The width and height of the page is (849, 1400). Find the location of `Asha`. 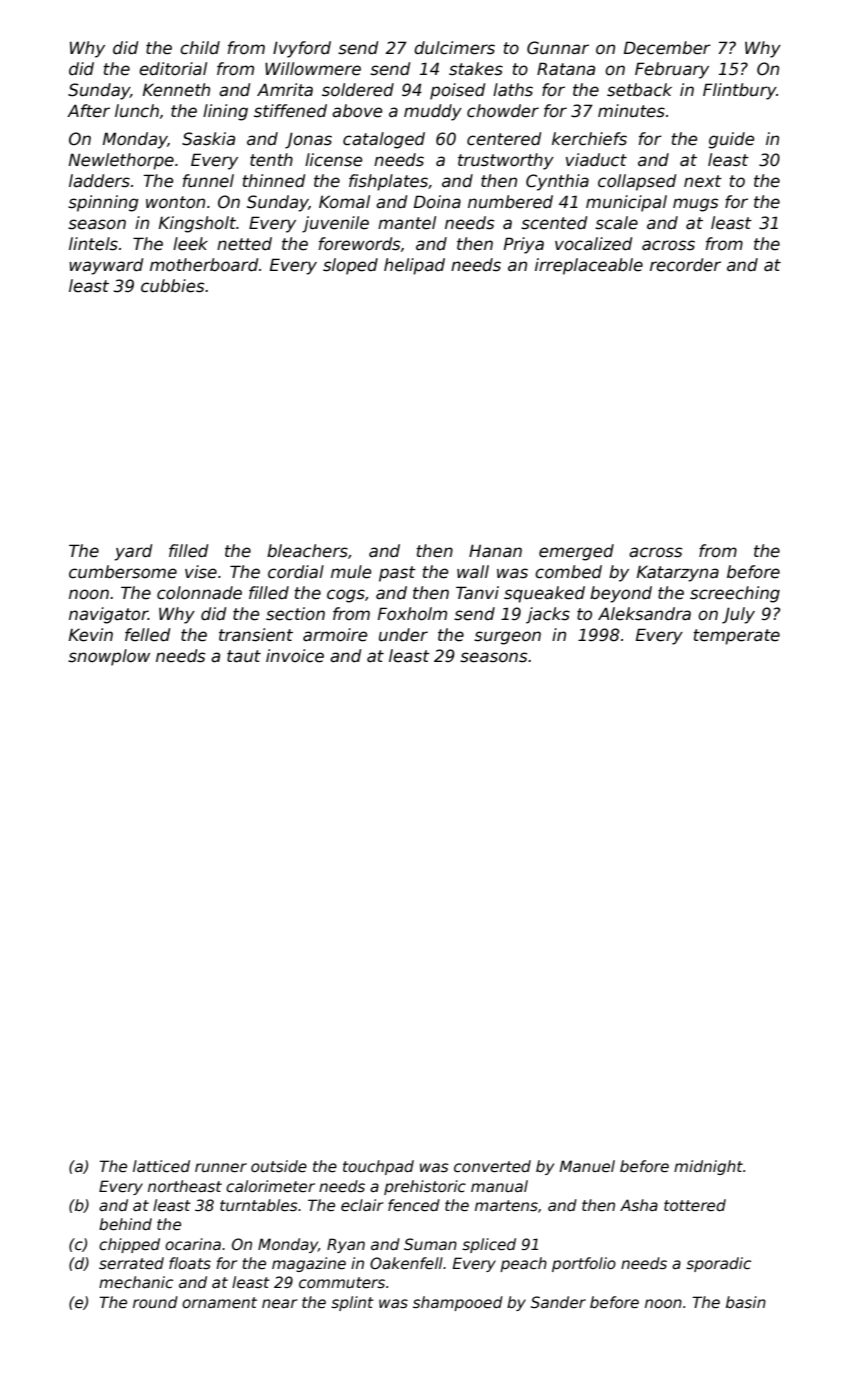

Asha is located at coordinates (639, 1205).
